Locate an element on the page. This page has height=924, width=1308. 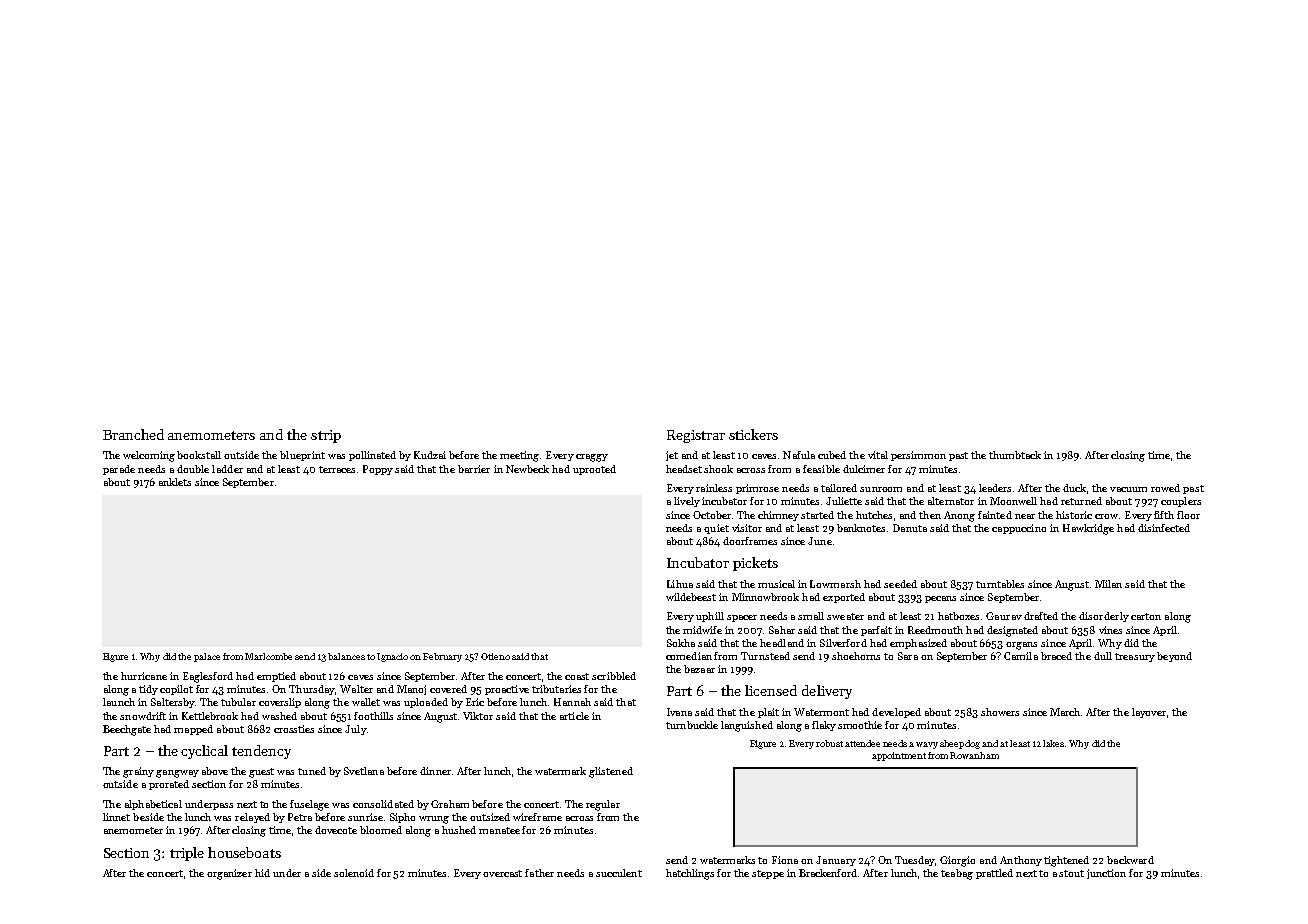
stickers is located at coordinates (753, 434).
